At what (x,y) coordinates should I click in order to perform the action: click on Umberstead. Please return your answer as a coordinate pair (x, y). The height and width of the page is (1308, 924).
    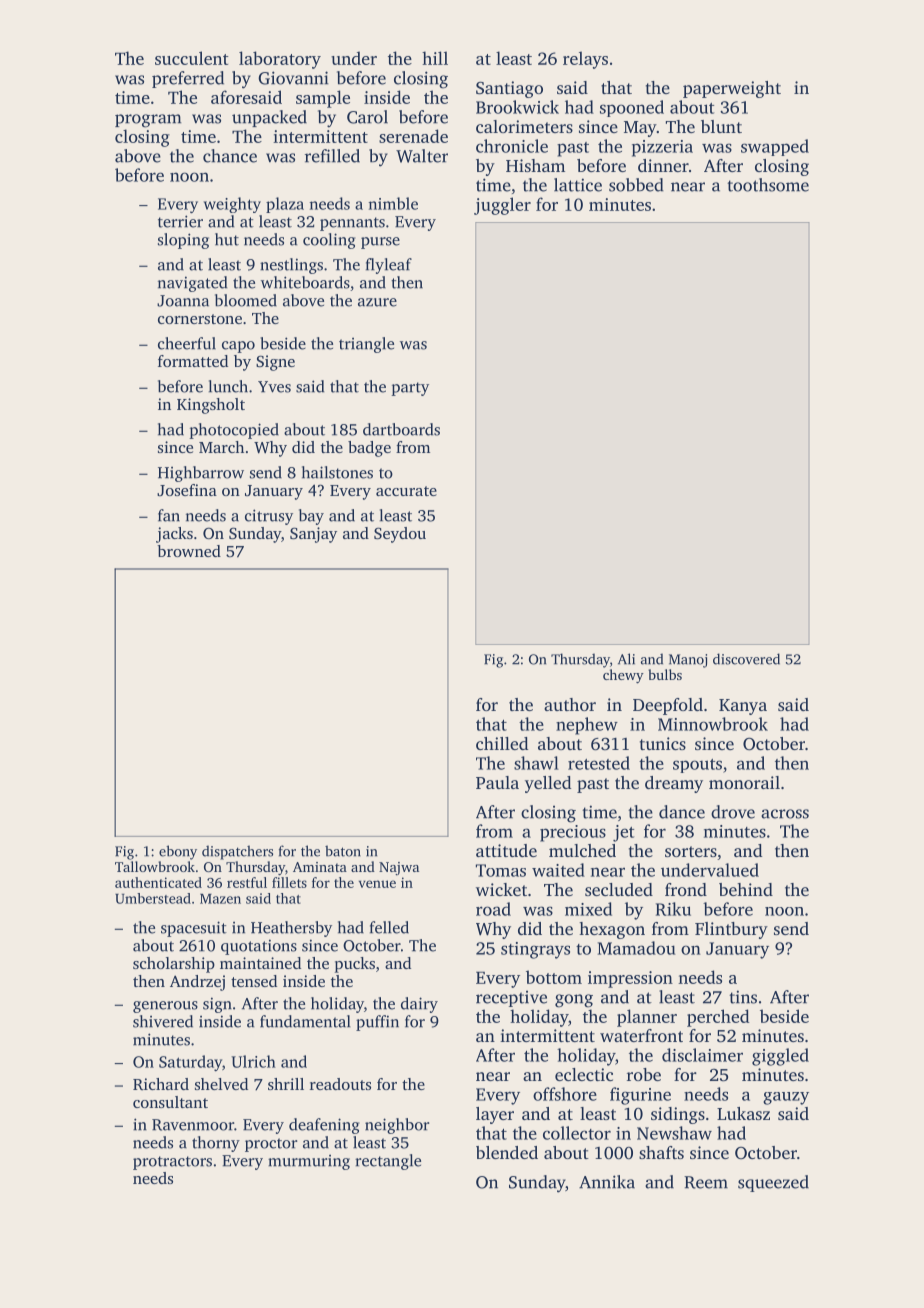
    Looking at the image, I should click on (153, 898).
